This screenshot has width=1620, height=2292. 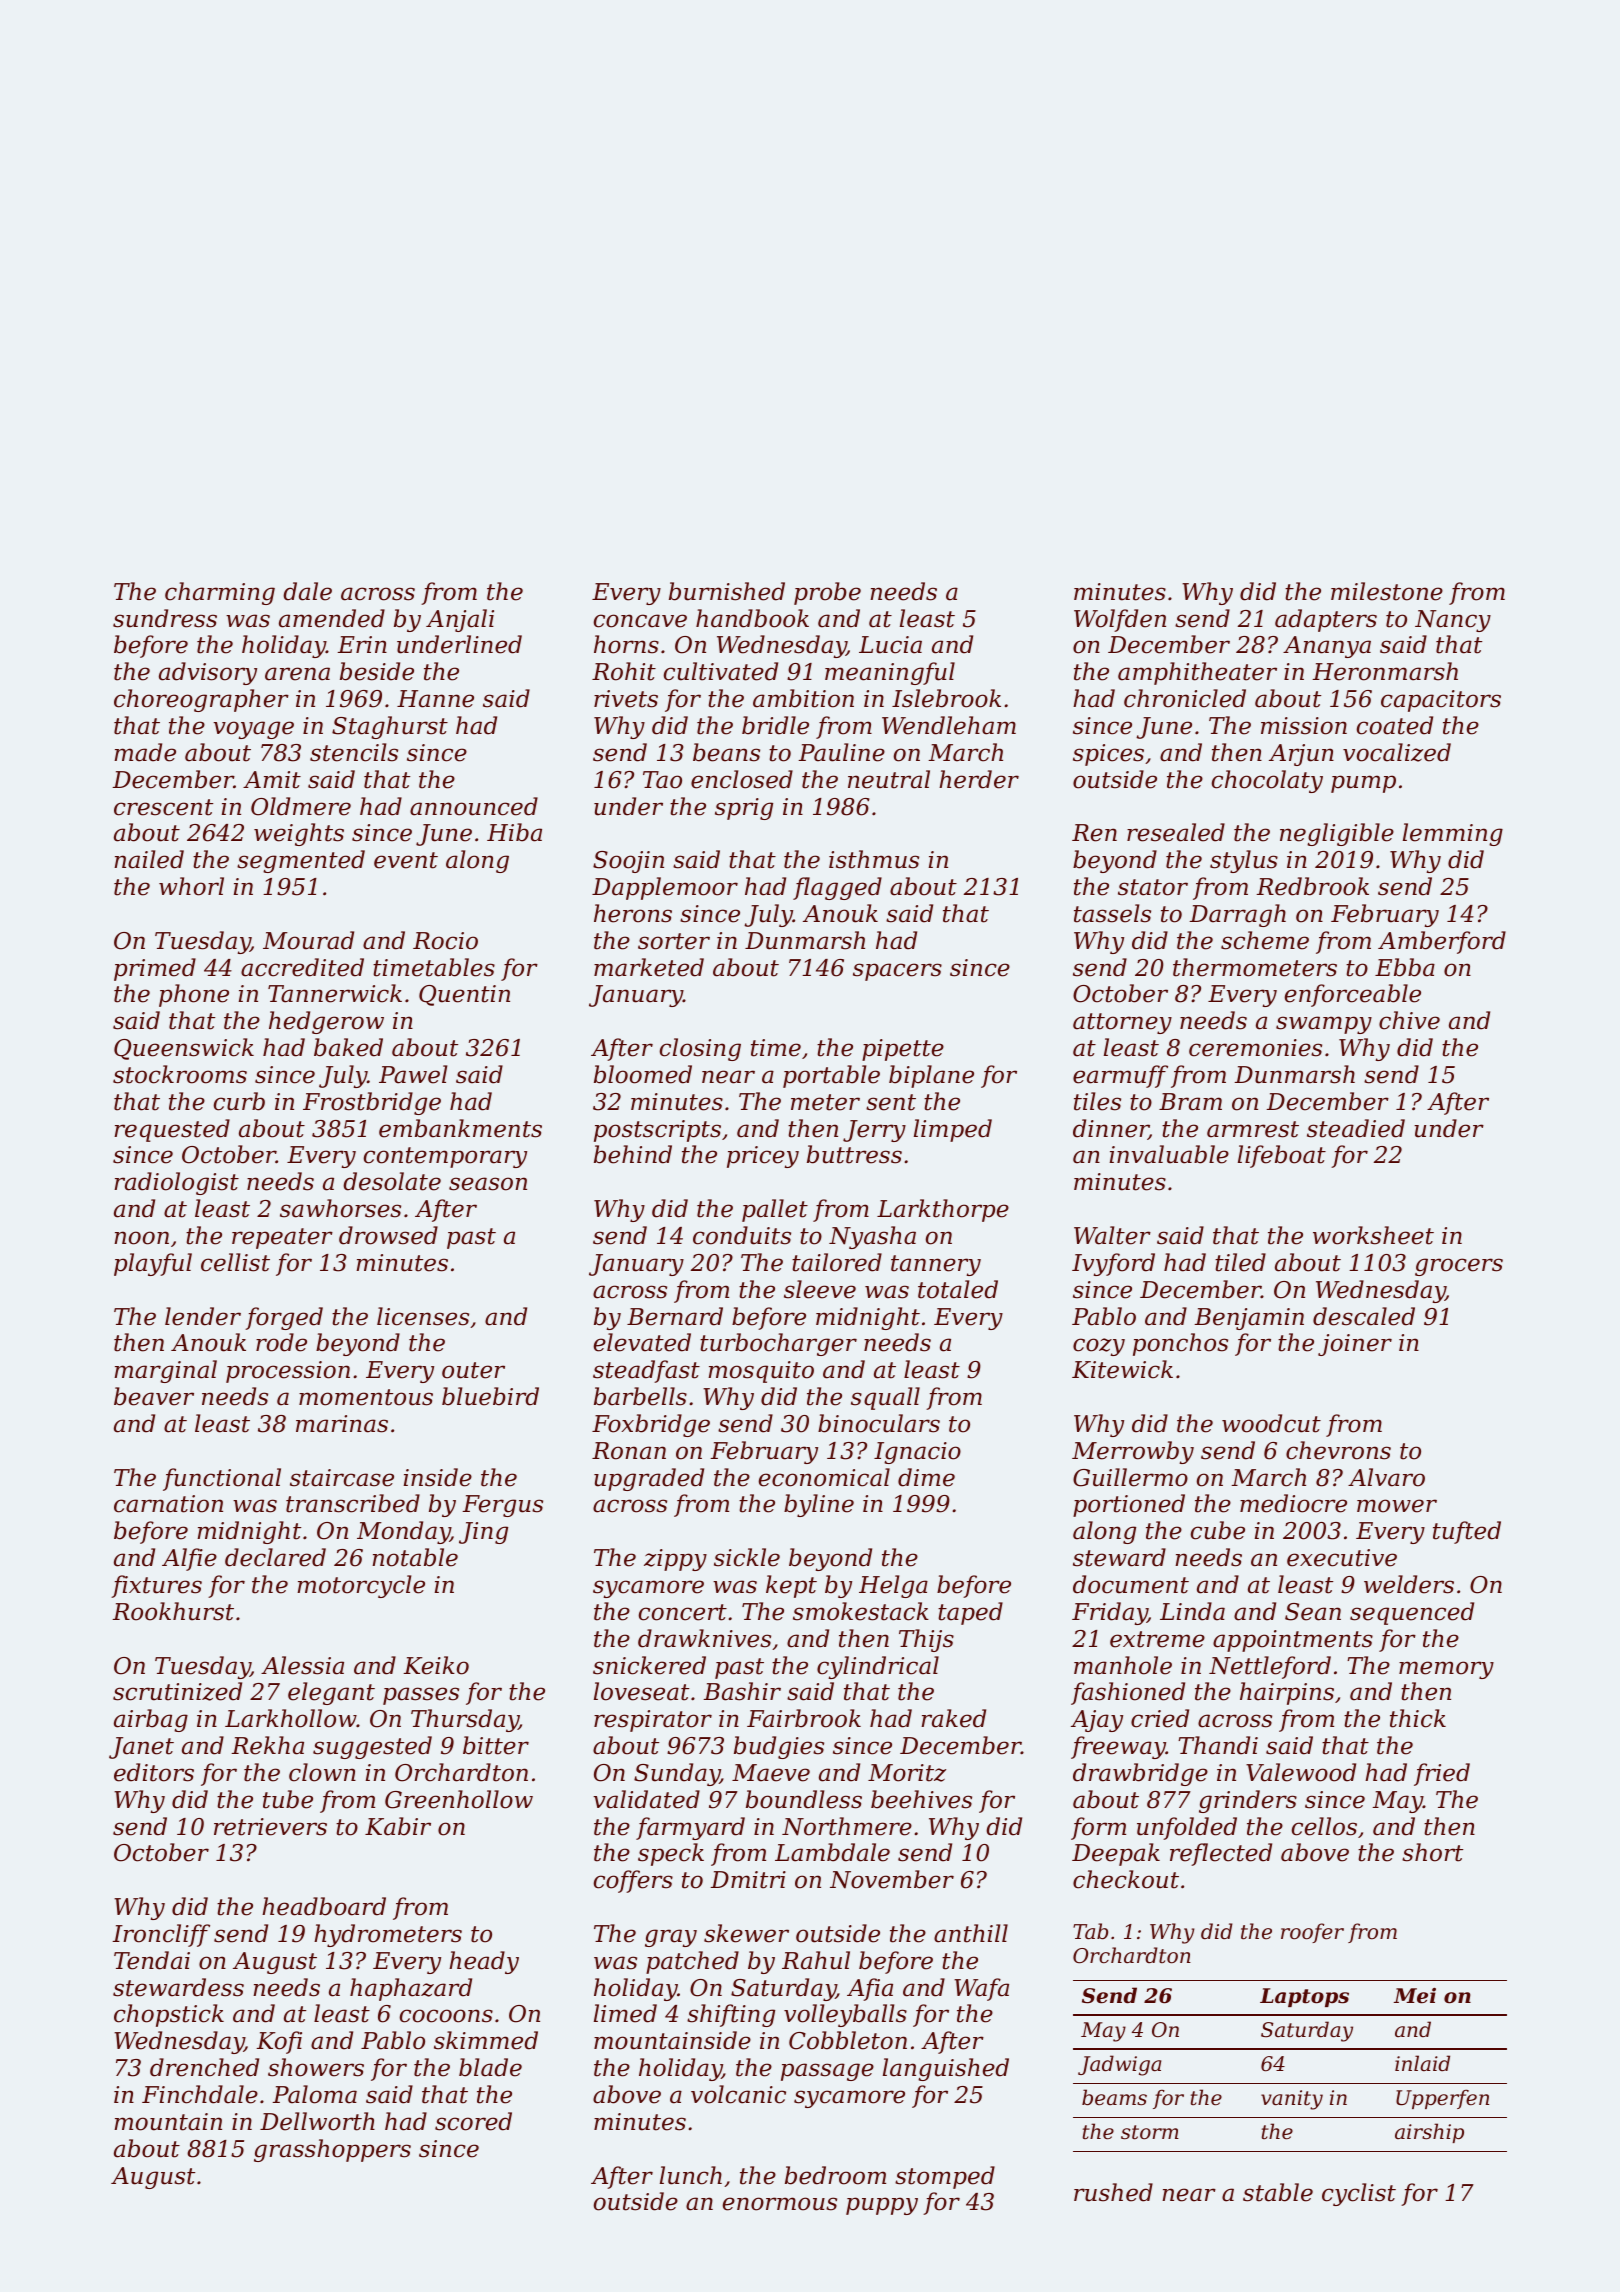 What do you see at coordinates (643, 1074) in the screenshot?
I see `bloomed` at bounding box center [643, 1074].
